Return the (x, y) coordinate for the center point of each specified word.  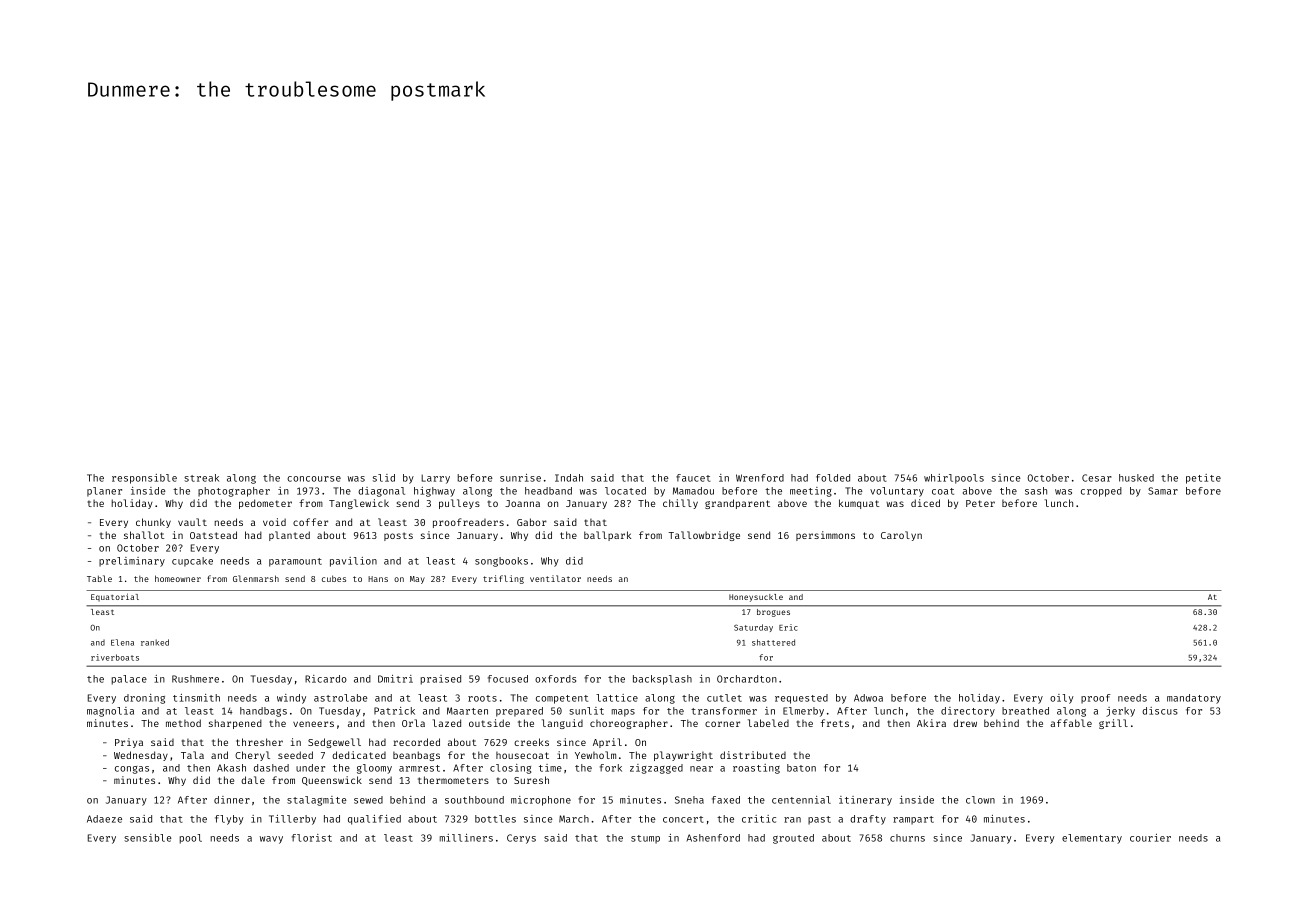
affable (1071, 723)
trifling (503, 579)
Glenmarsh (256, 578)
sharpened (235, 724)
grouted (793, 839)
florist (312, 838)
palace (129, 680)
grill (1113, 724)
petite (1203, 479)
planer (104, 492)
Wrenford (760, 478)
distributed (753, 755)
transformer (724, 711)
